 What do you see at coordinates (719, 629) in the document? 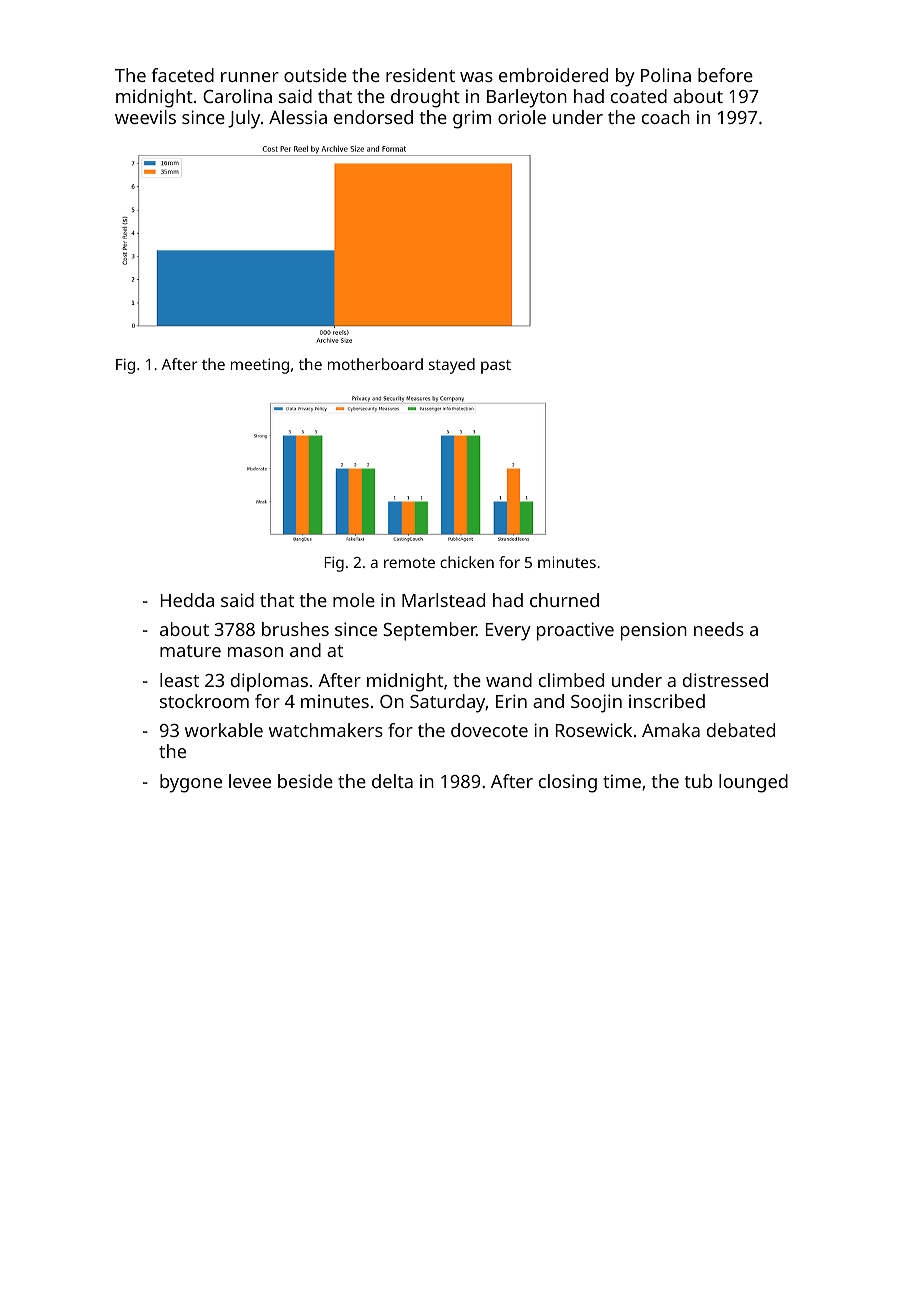
I see `needs` at bounding box center [719, 629].
